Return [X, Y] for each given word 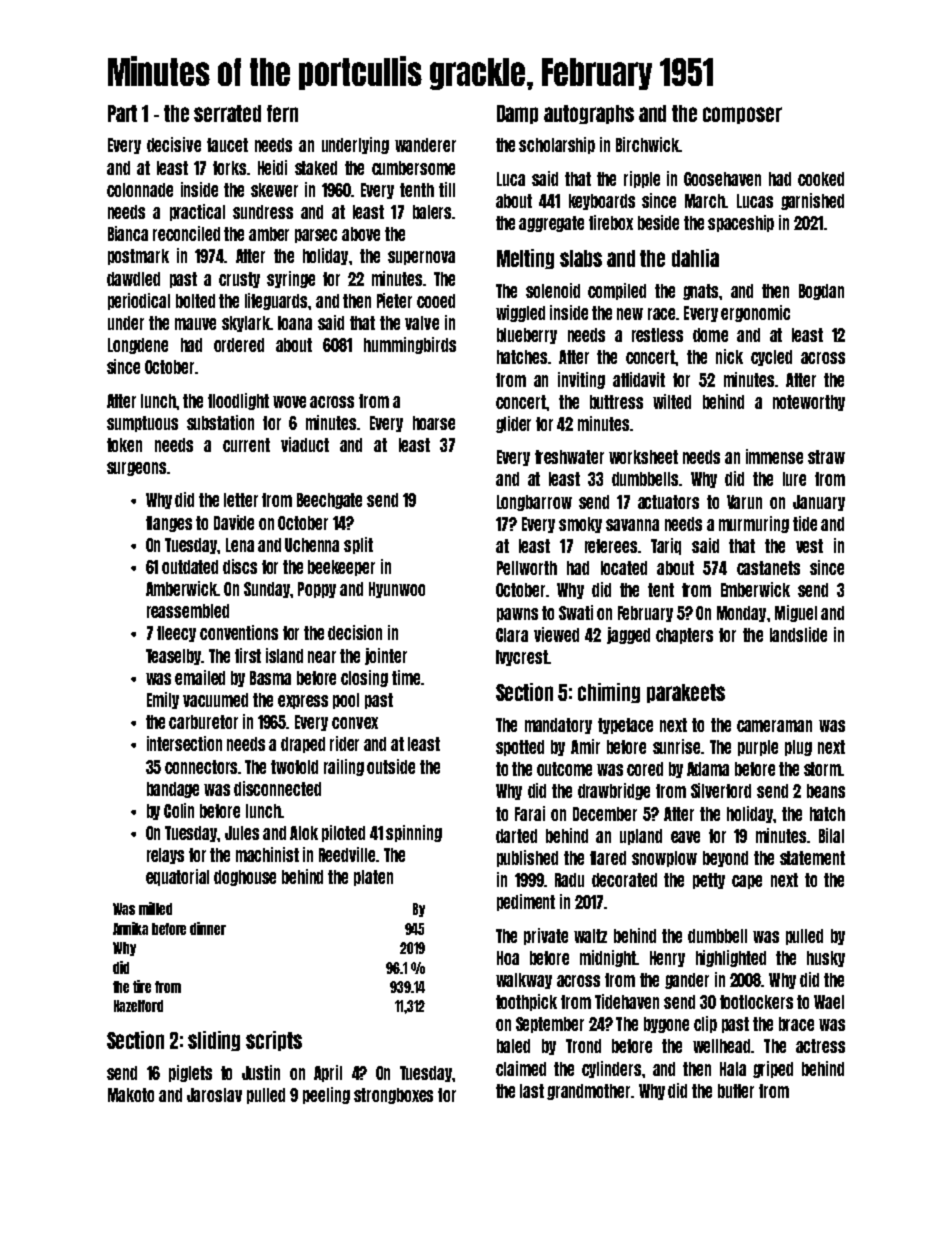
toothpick [526, 1002]
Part [122, 113]
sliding [214, 1041]
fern [282, 113]
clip [705, 1024]
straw [826, 457]
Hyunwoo [397, 590]
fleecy [176, 634]
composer [742, 115]
